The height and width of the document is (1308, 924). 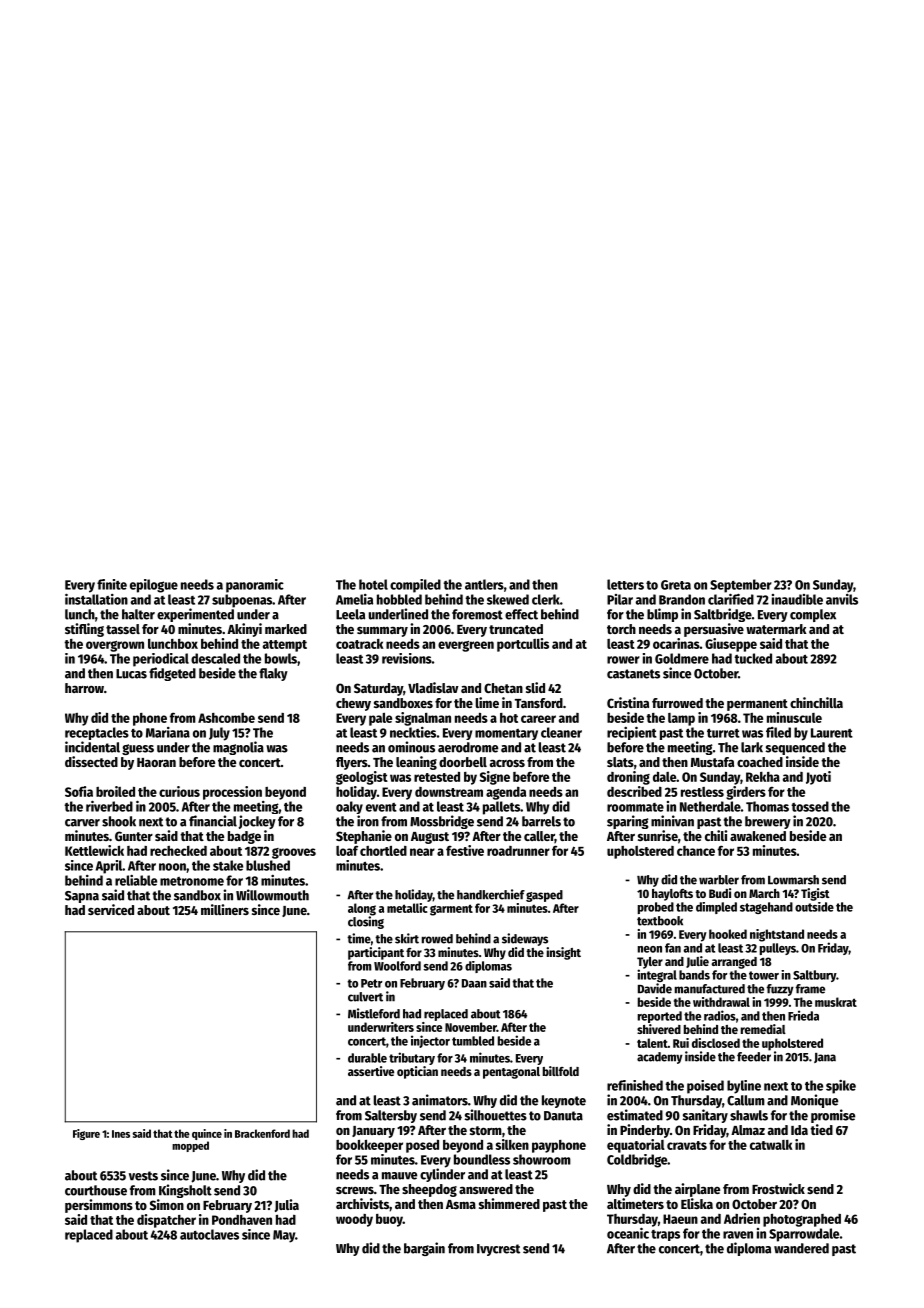 I want to click on sequenced, so click(x=795, y=748).
